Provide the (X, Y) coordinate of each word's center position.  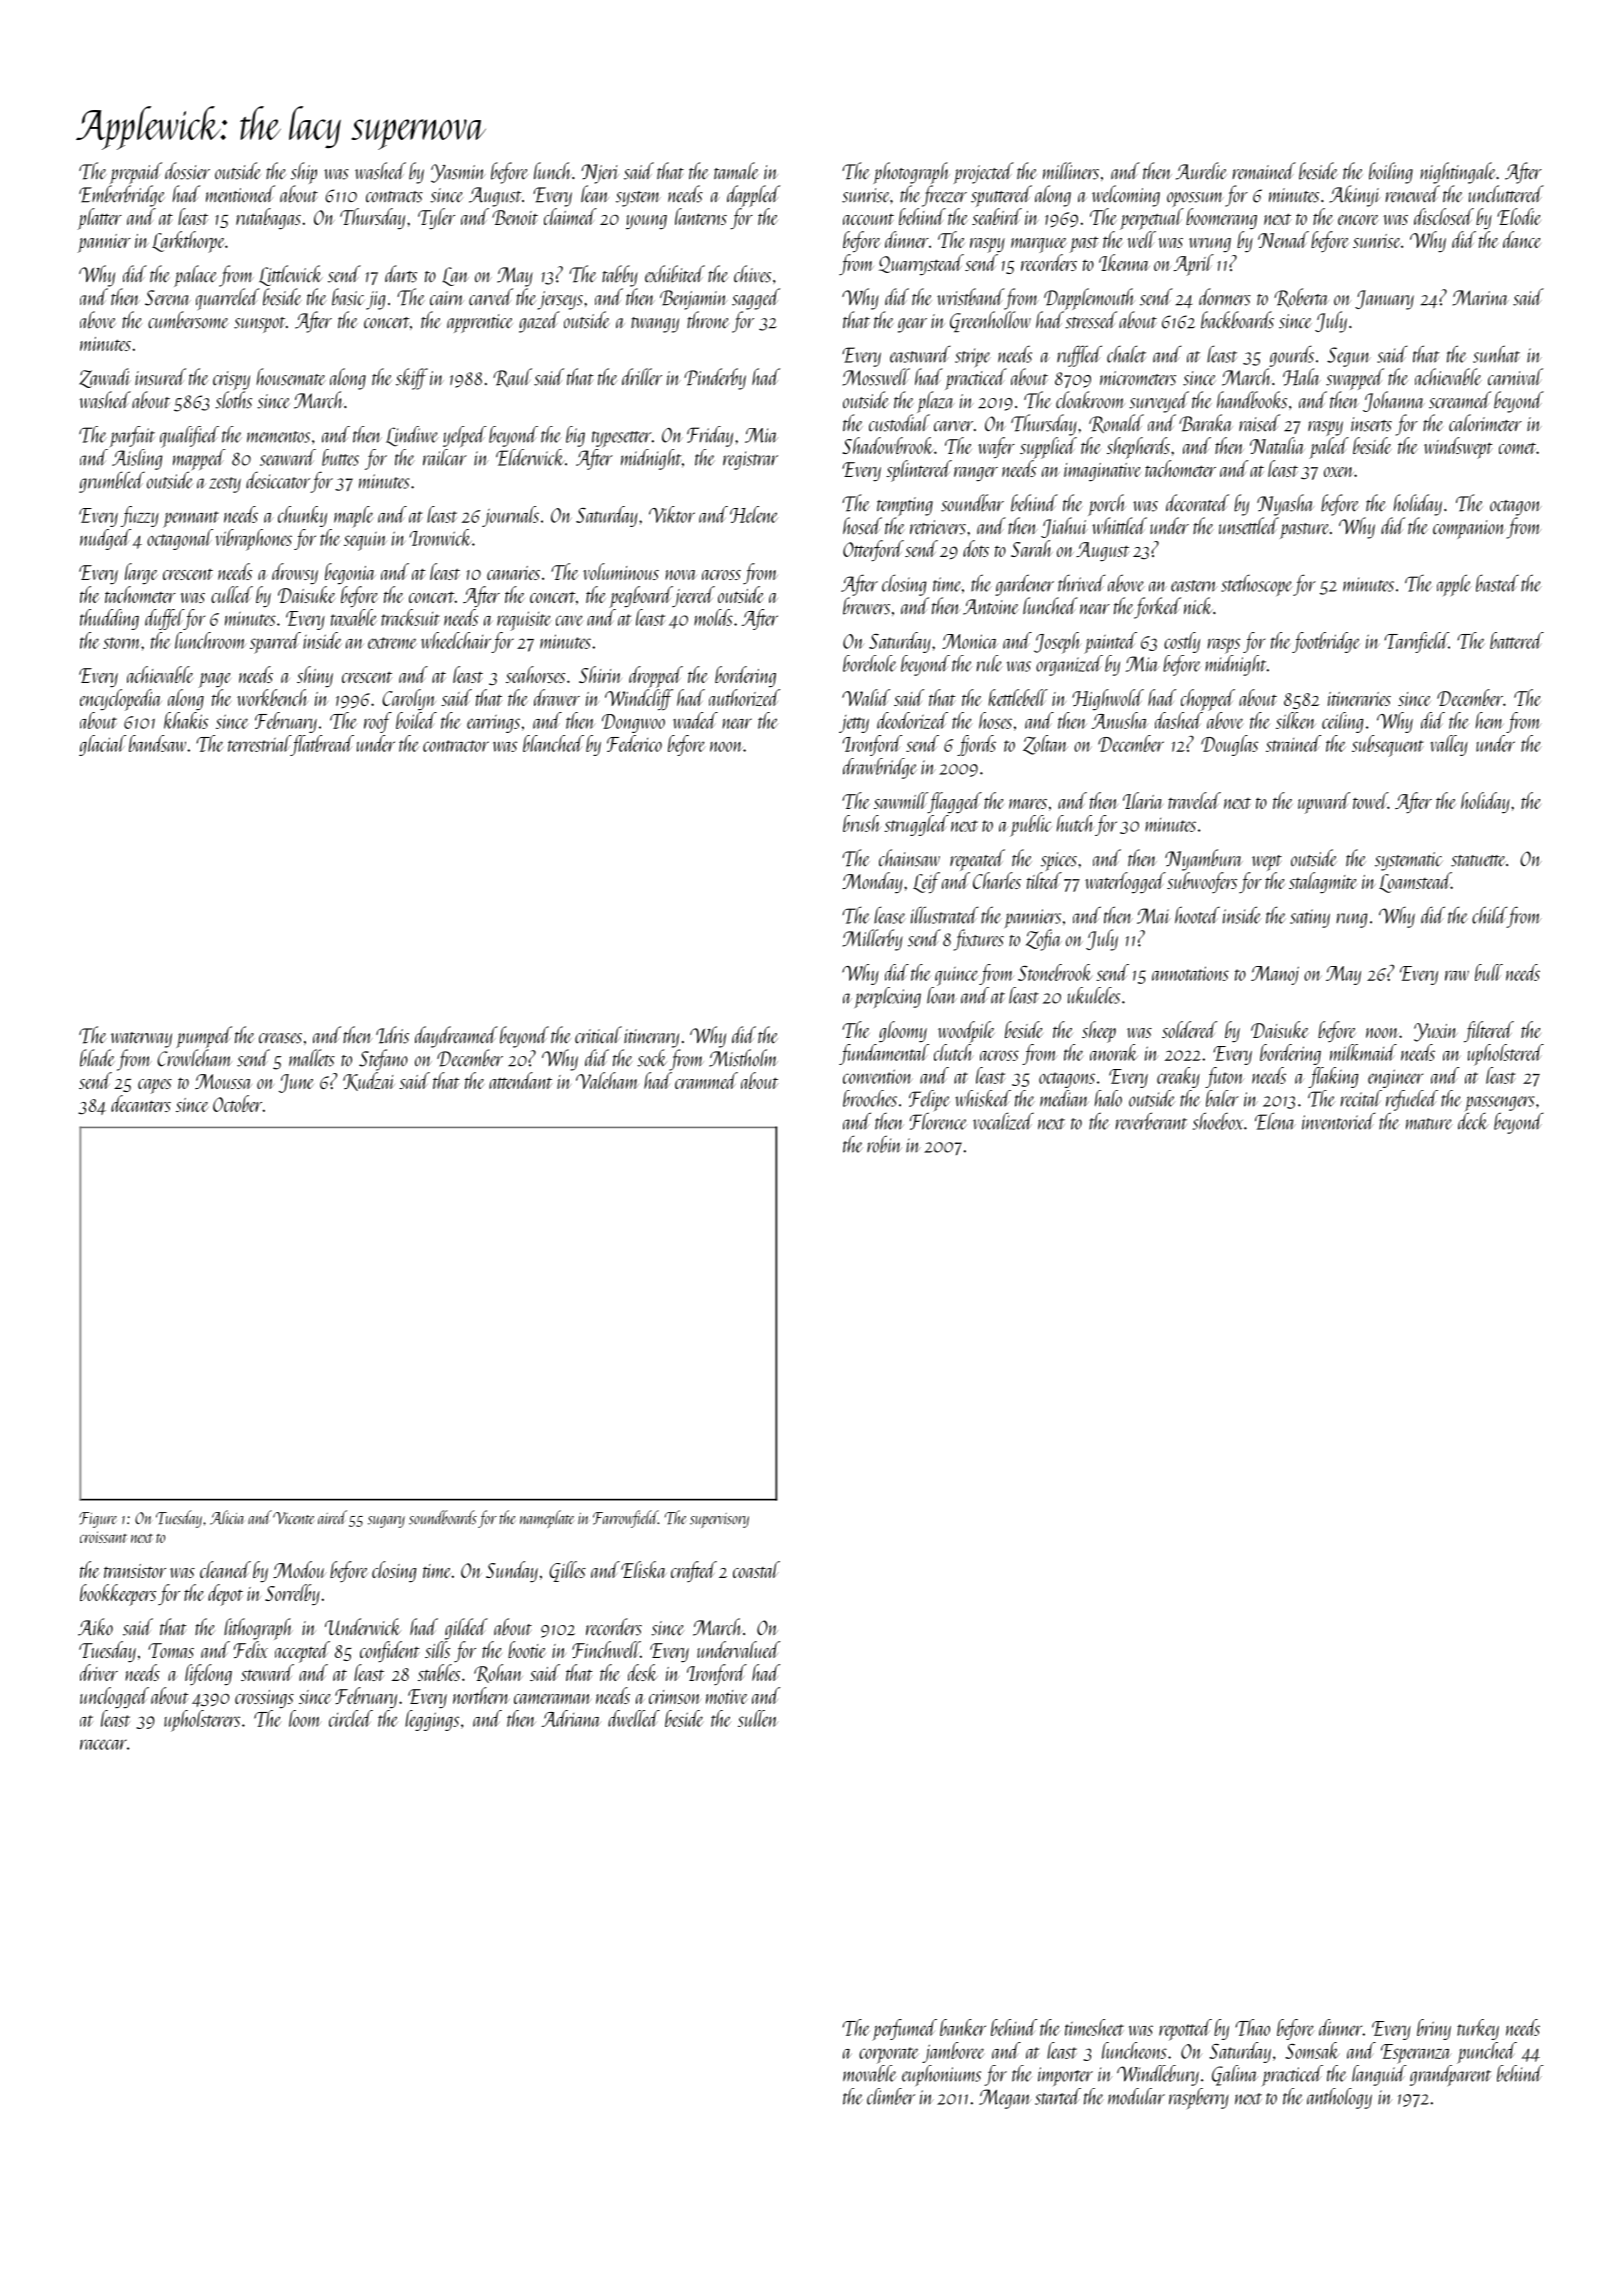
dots (976, 548)
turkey (1478, 2029)
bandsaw (157, 743)
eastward (920, 354)
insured (160, 377)
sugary (386, 1522)
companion (1469, 529)
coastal (756, 1569)
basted (1497, 583)
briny (1434, 2029)
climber (891, 2096)
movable (870, 2073)
